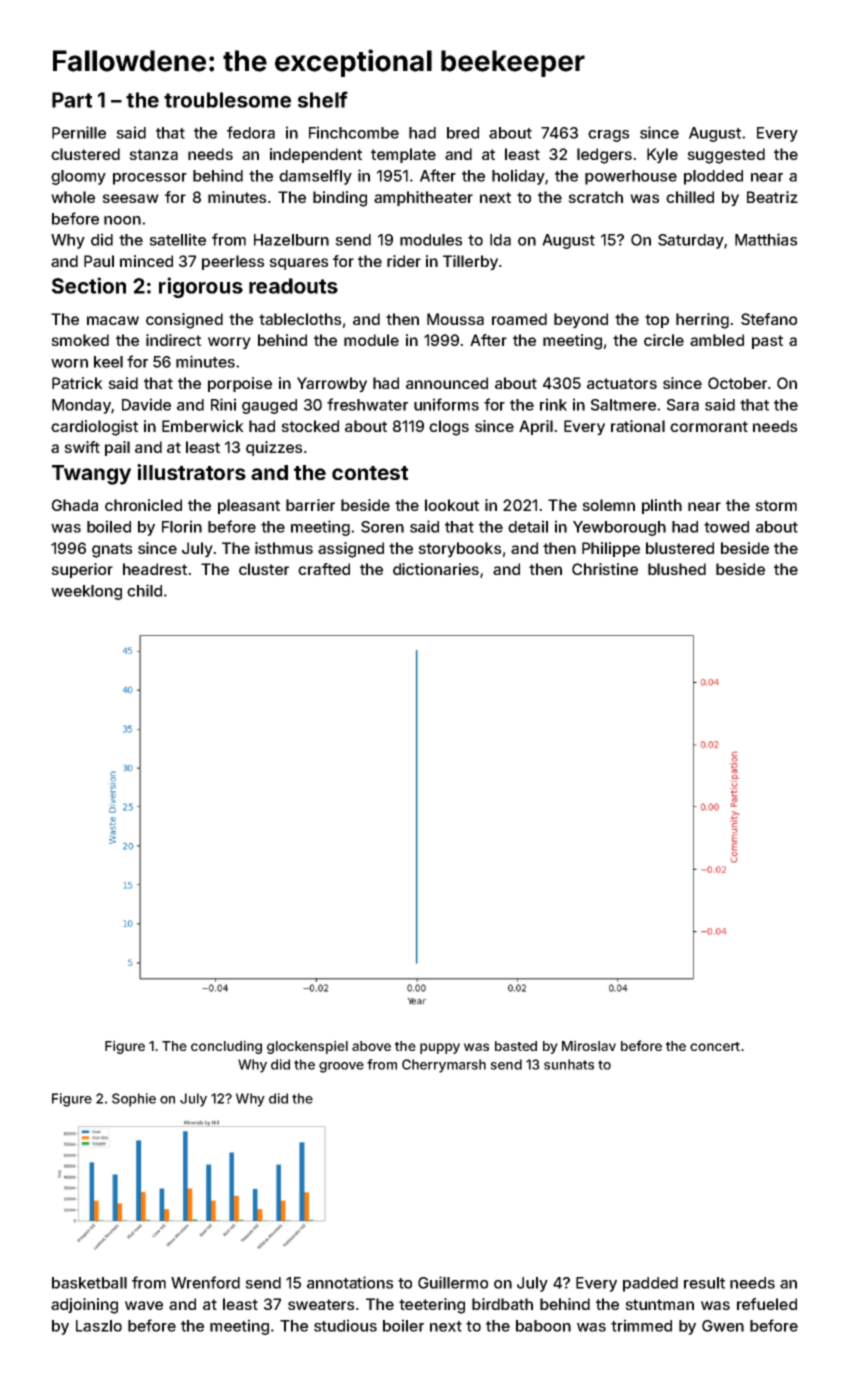 The image size is (849, 1400). What do you see at coordinates (516, 1046) in the screenshot?
I see `basted` at bounding box center [516, 1046].
